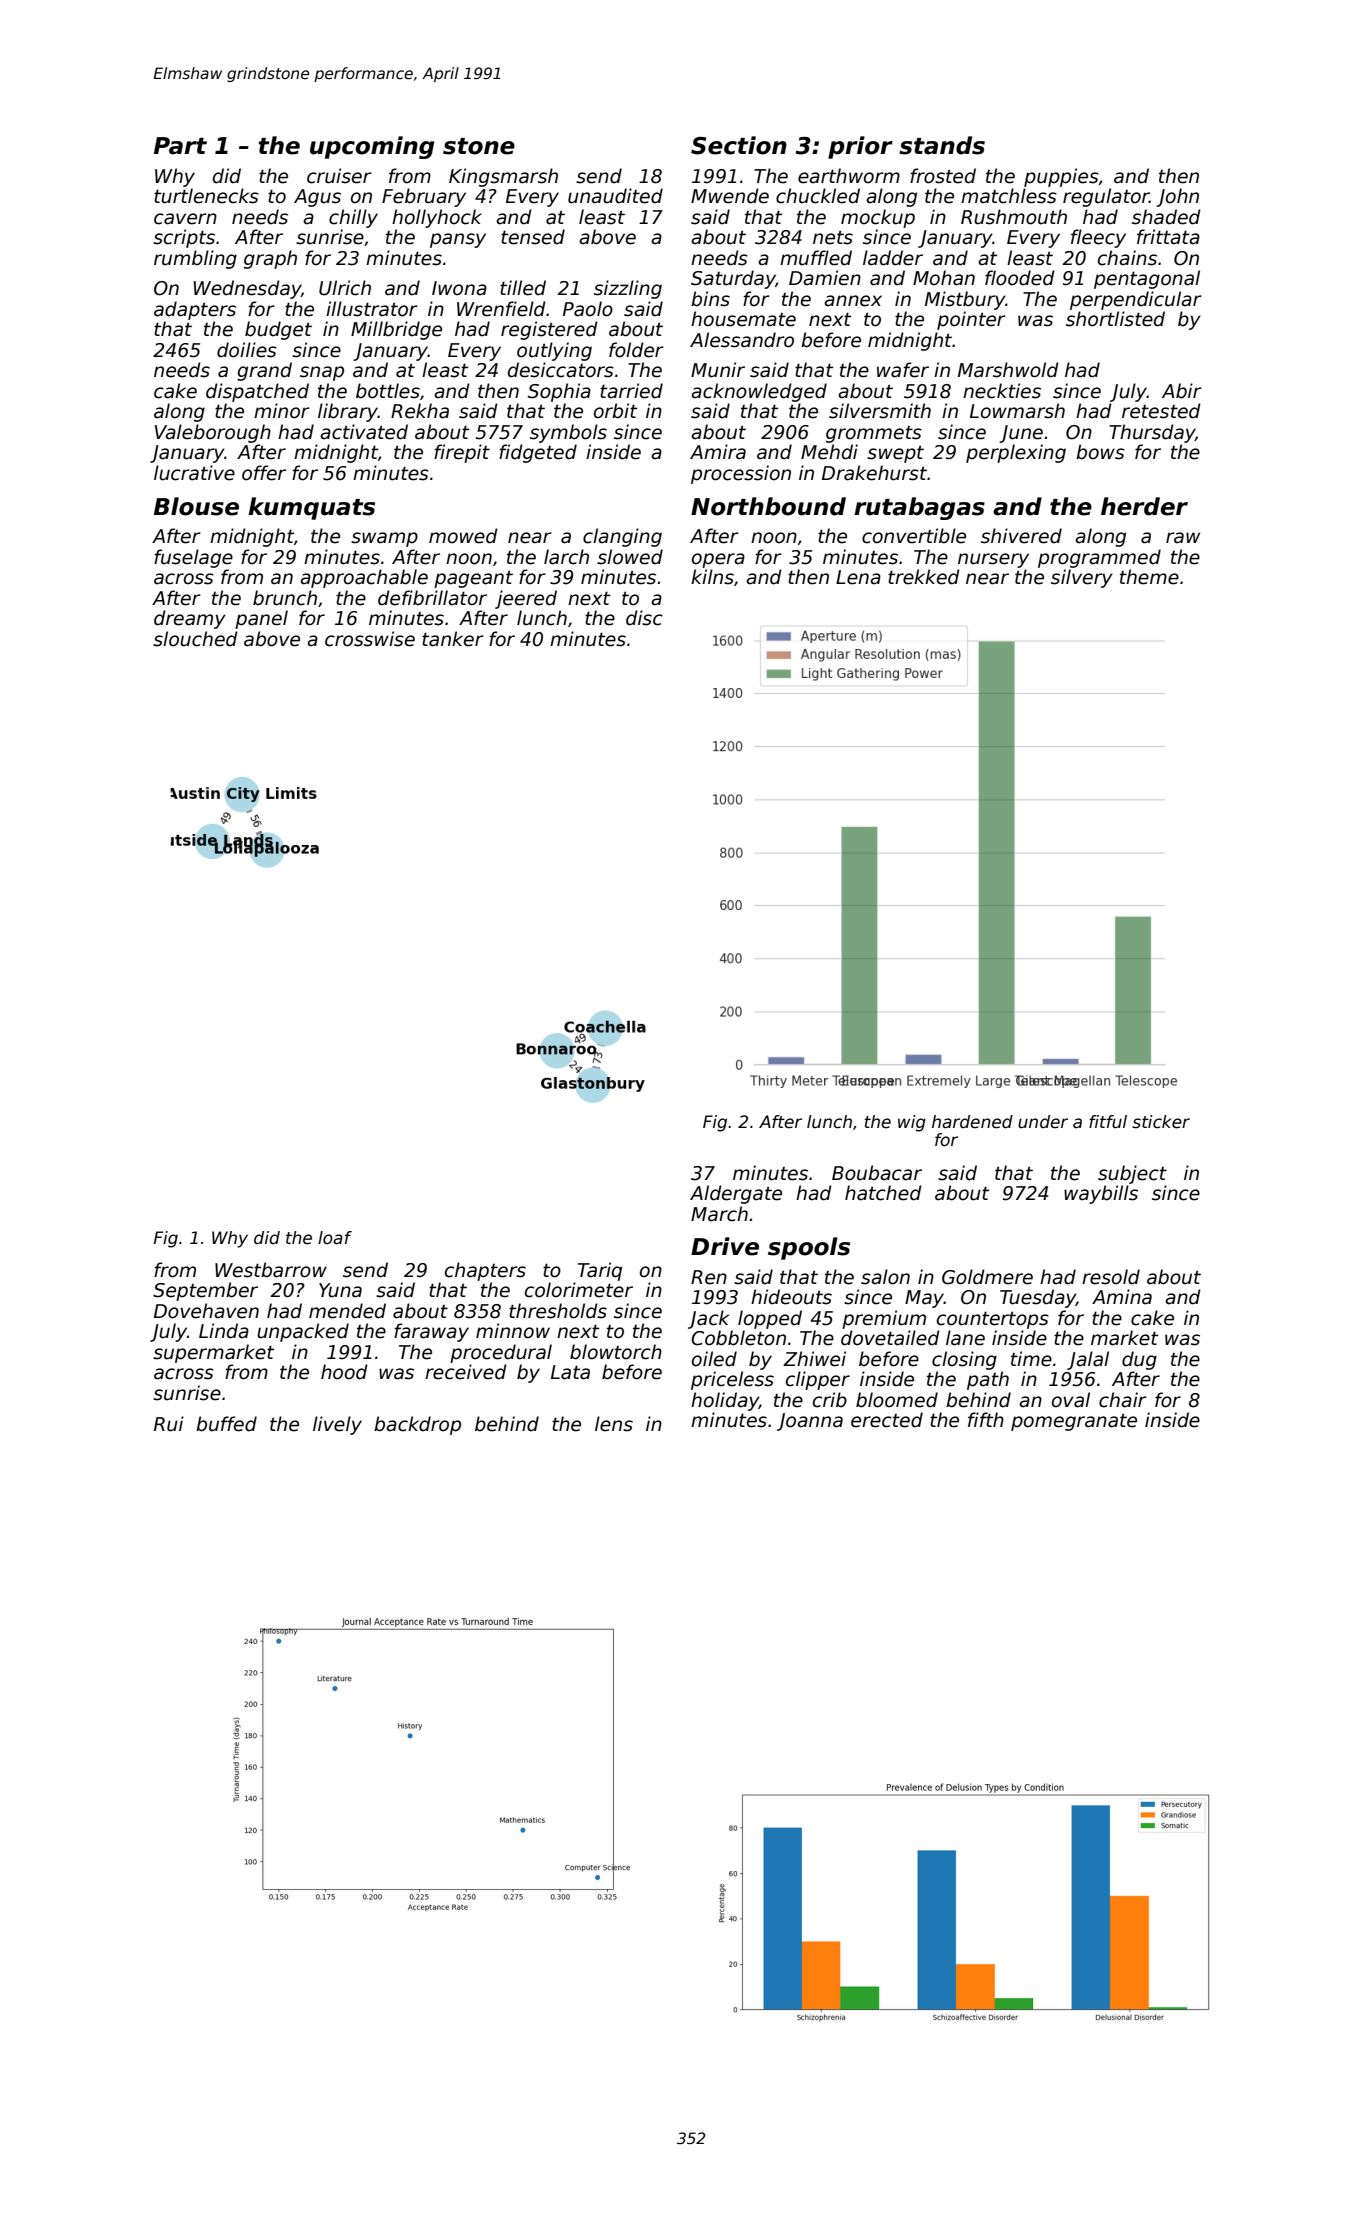  I want to click on Section, so click(739, 145).
